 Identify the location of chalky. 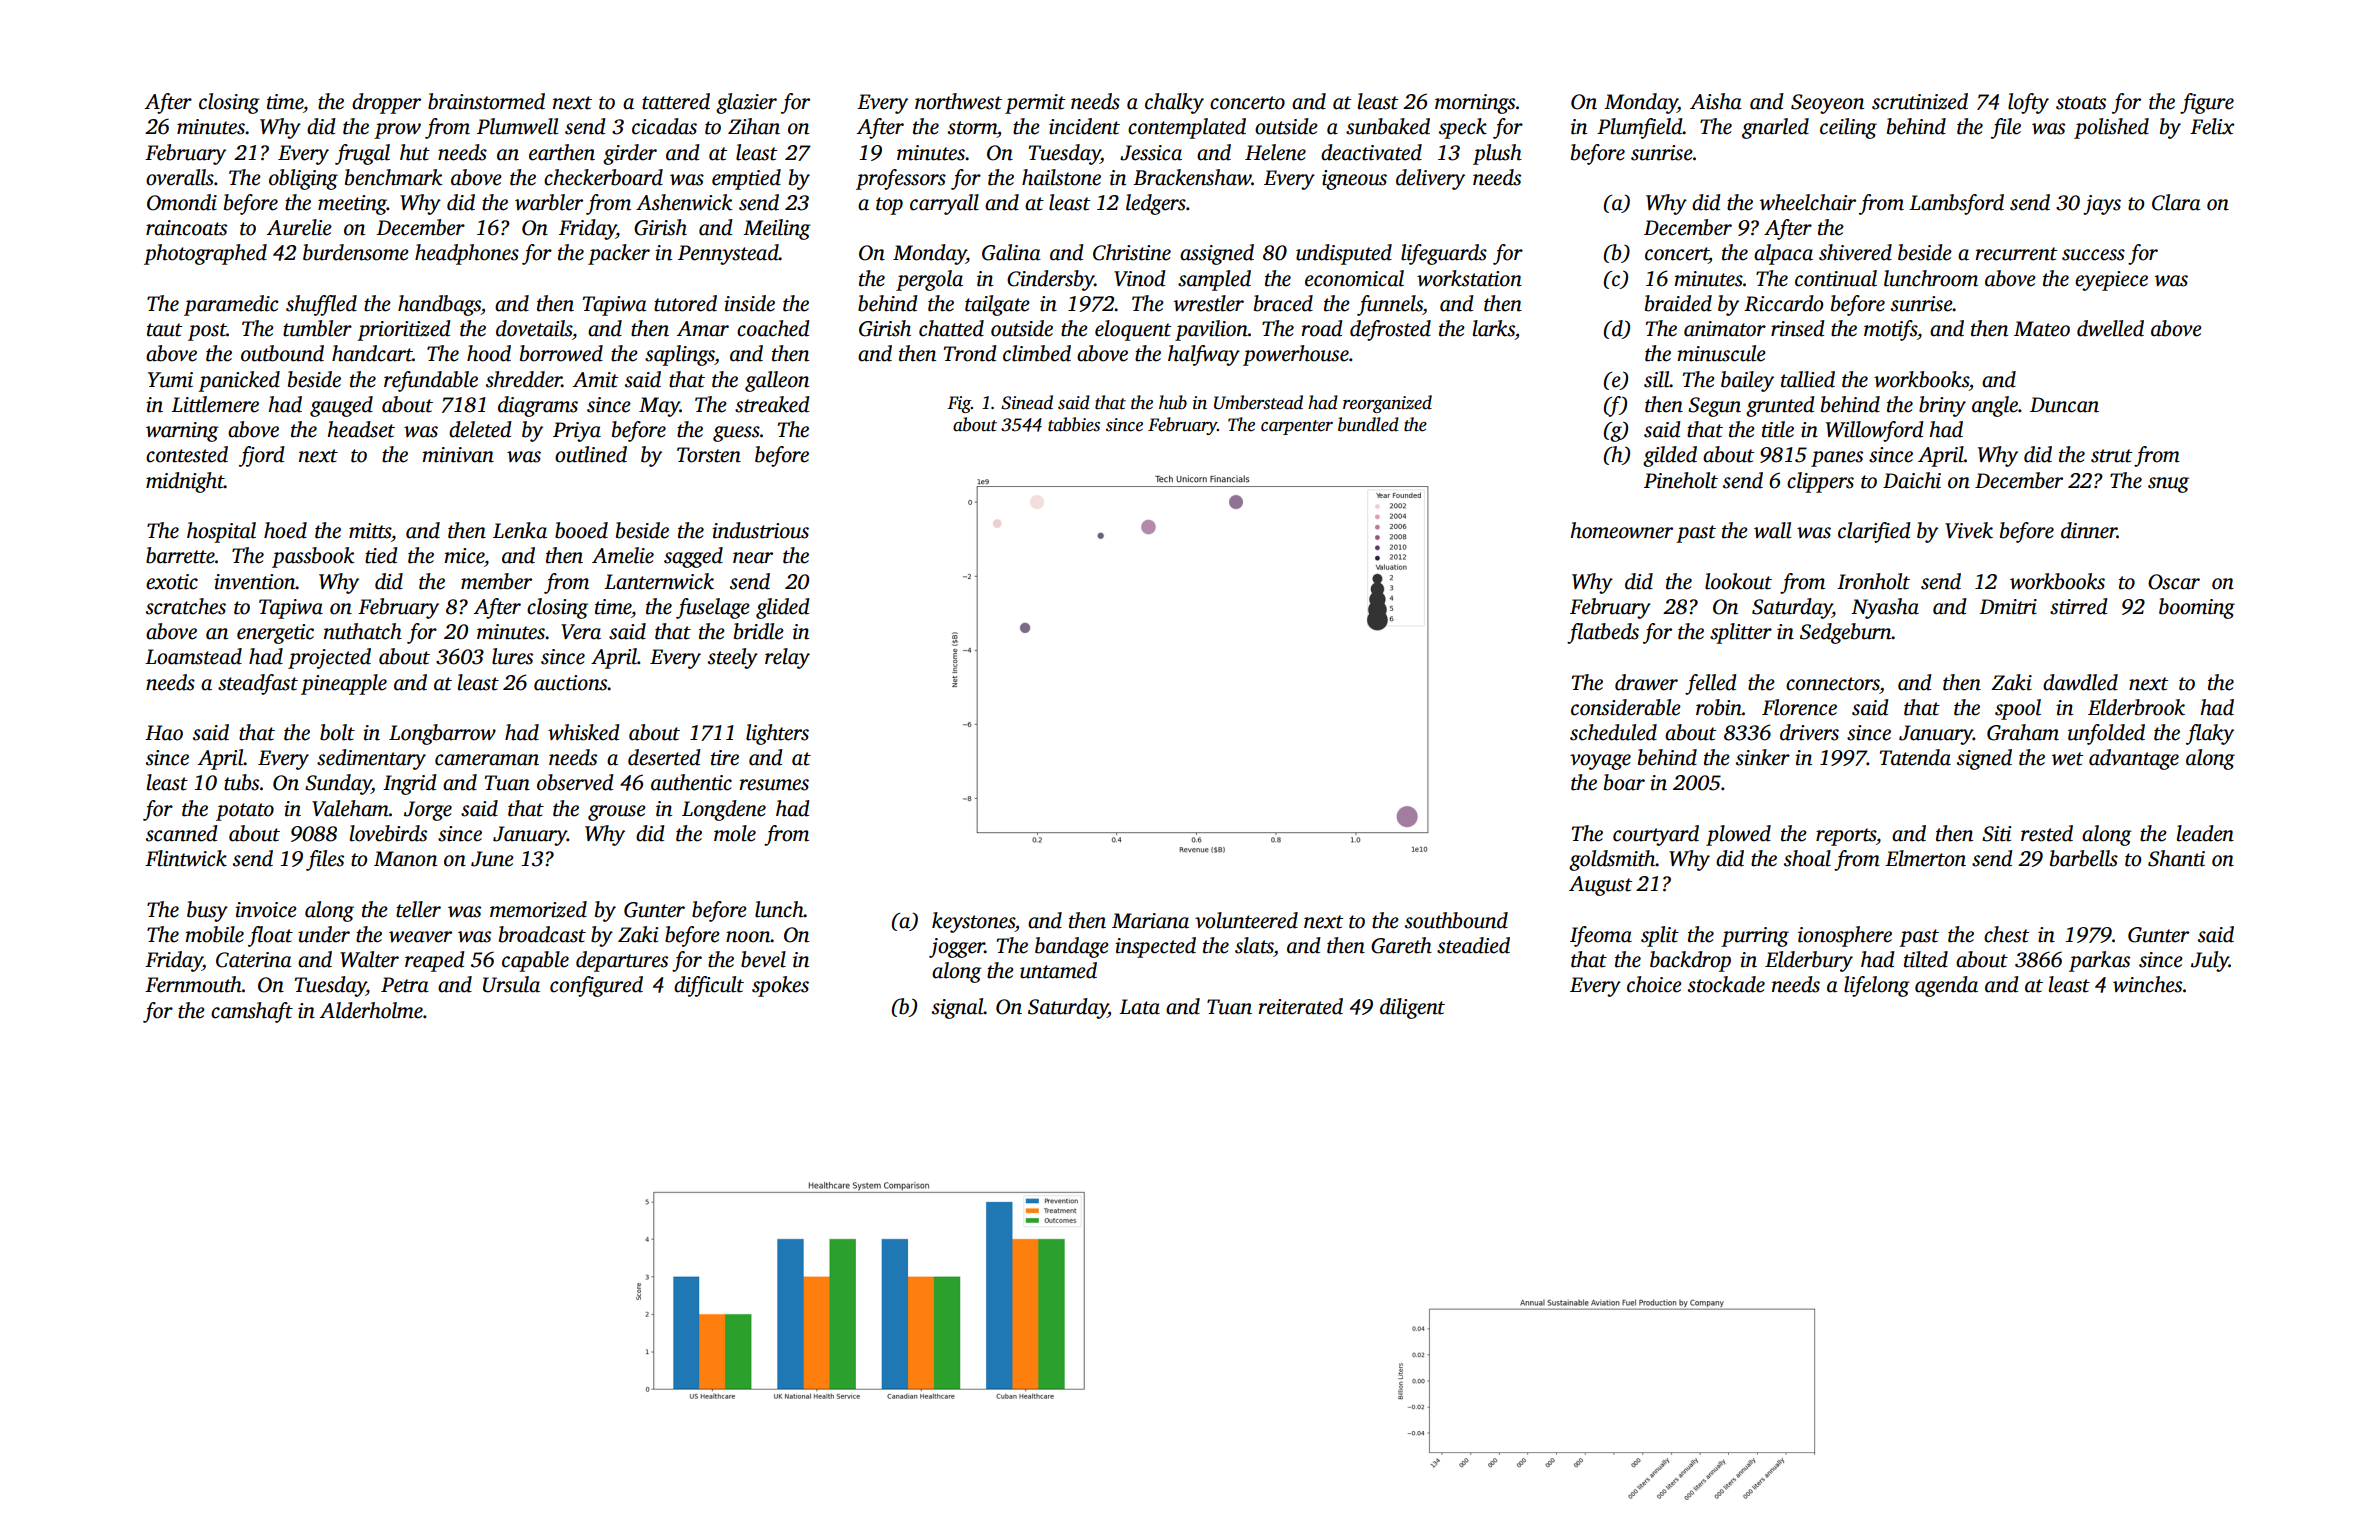
(1174, 103).
